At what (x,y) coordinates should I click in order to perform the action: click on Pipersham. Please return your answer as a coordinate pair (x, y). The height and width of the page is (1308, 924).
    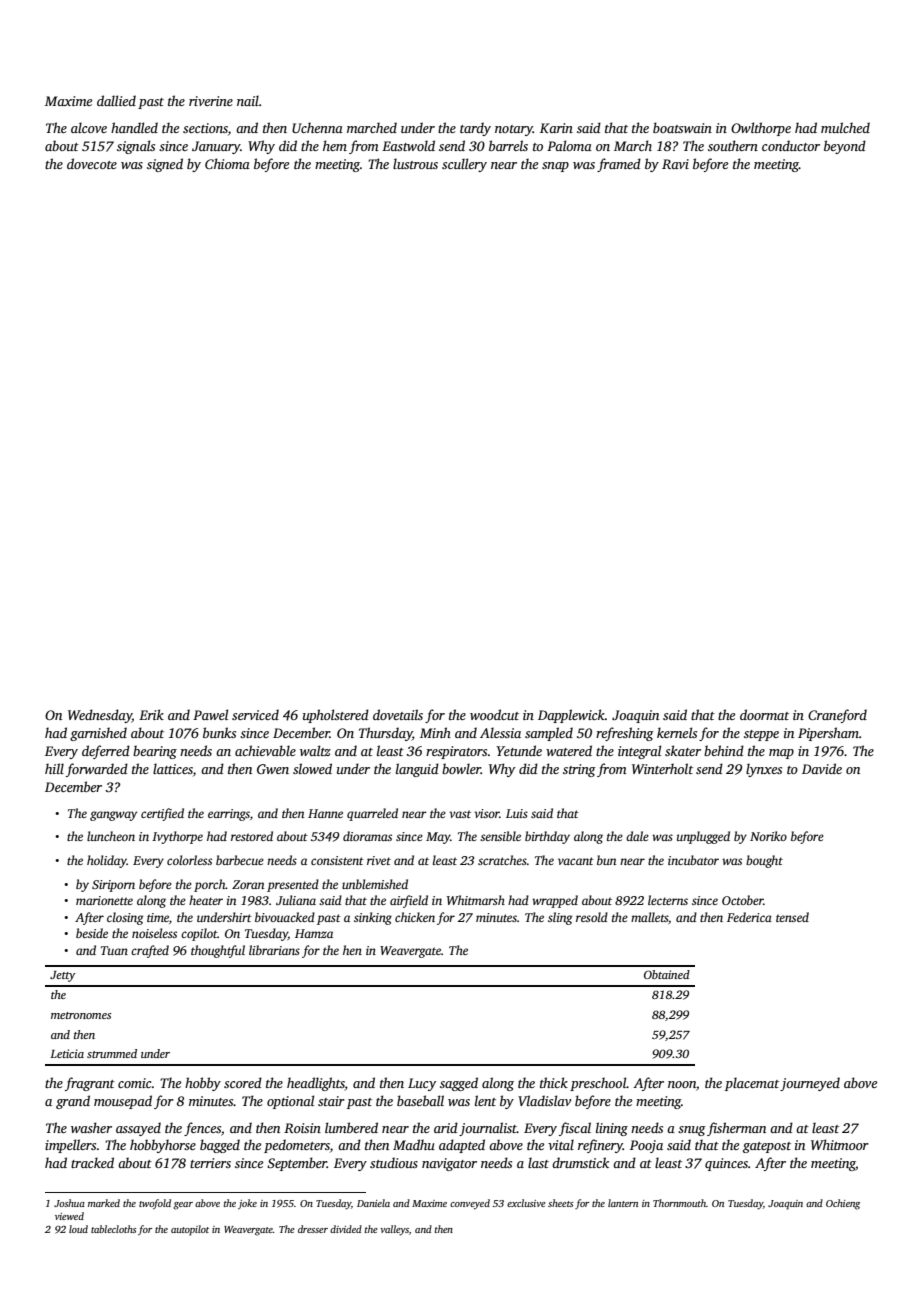
    Looking at the image, I should click on (828, 734).
